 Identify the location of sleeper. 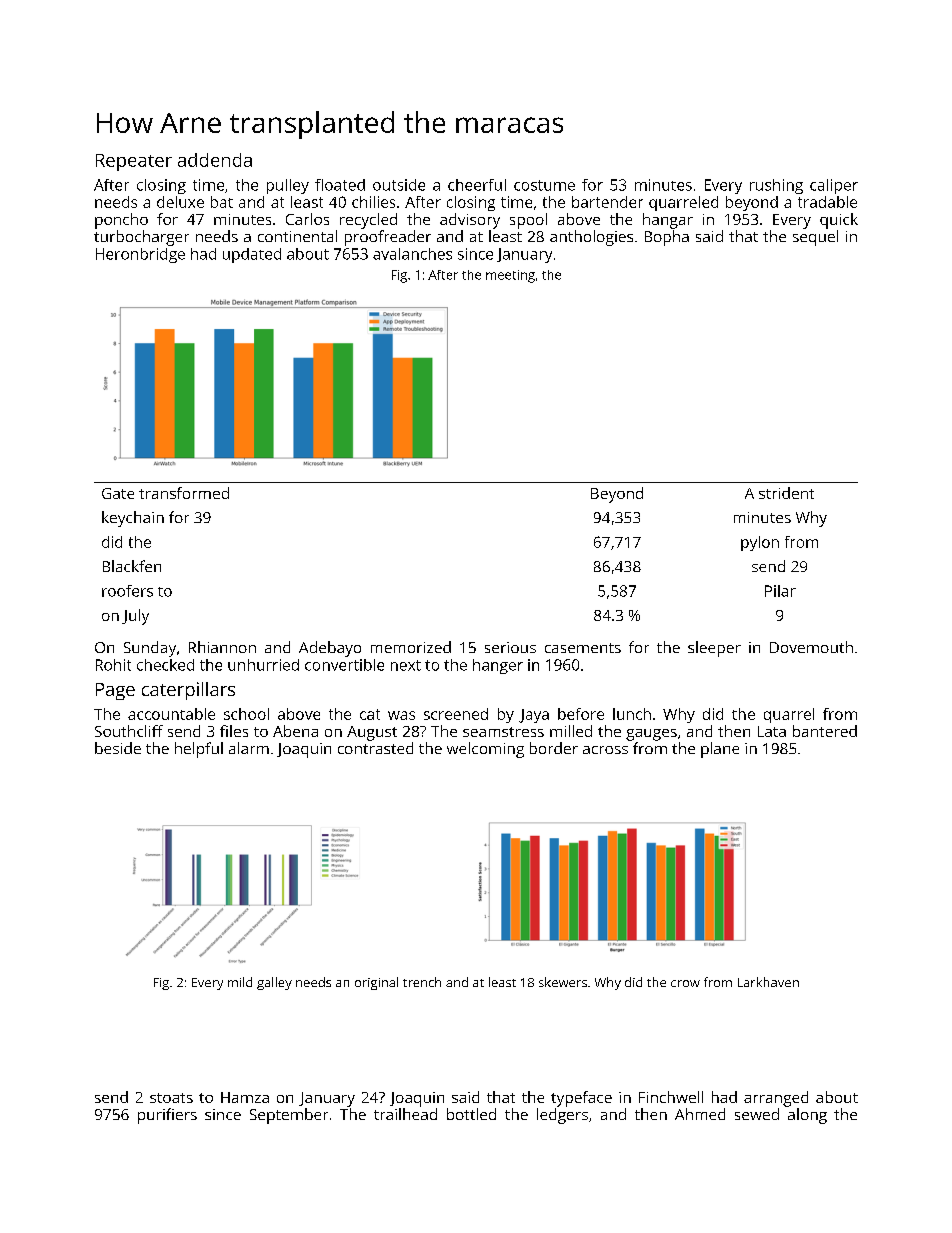
(714, 649).
